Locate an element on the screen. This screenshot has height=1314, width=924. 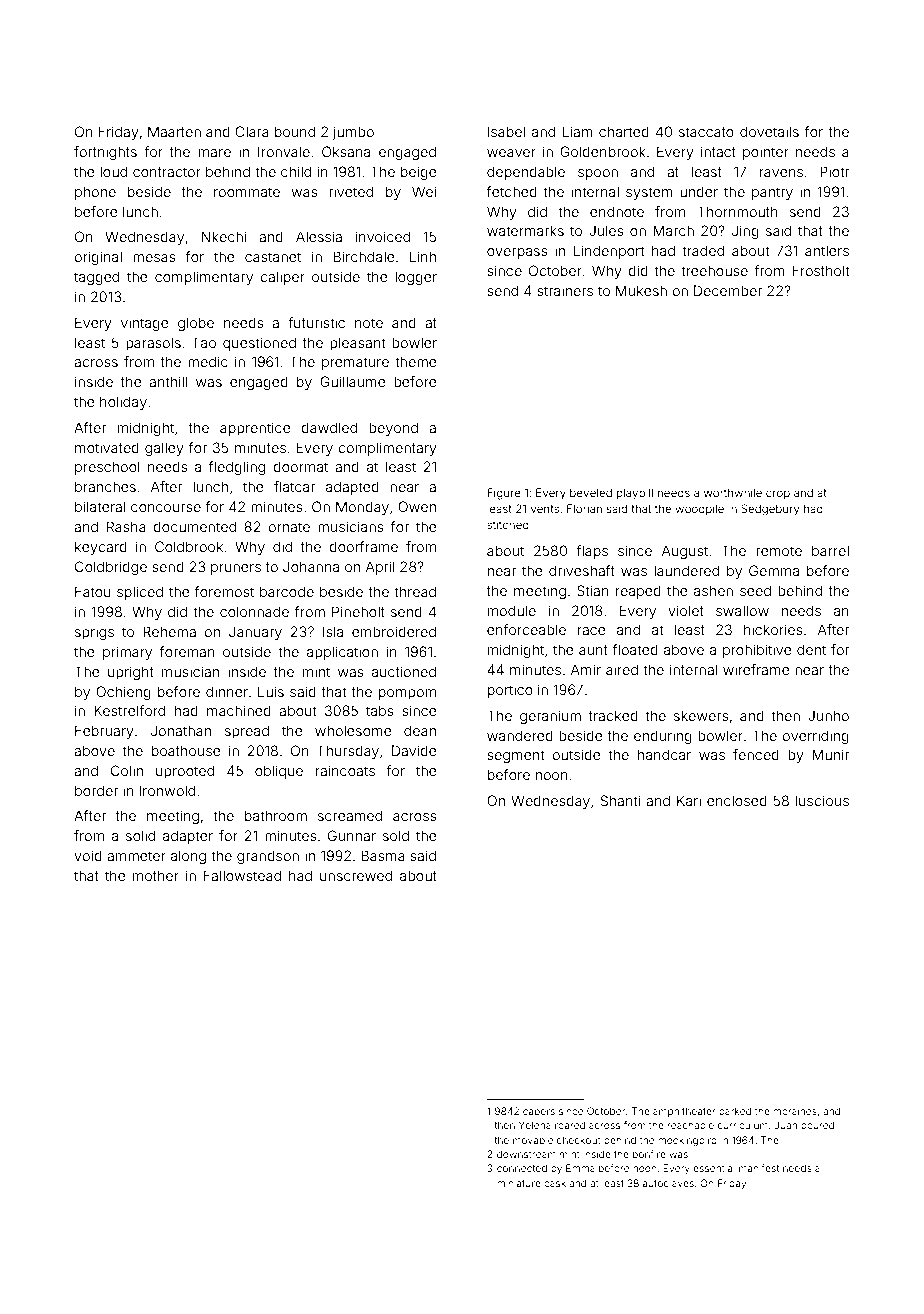
Clara is located at coordinates (252, 131).
